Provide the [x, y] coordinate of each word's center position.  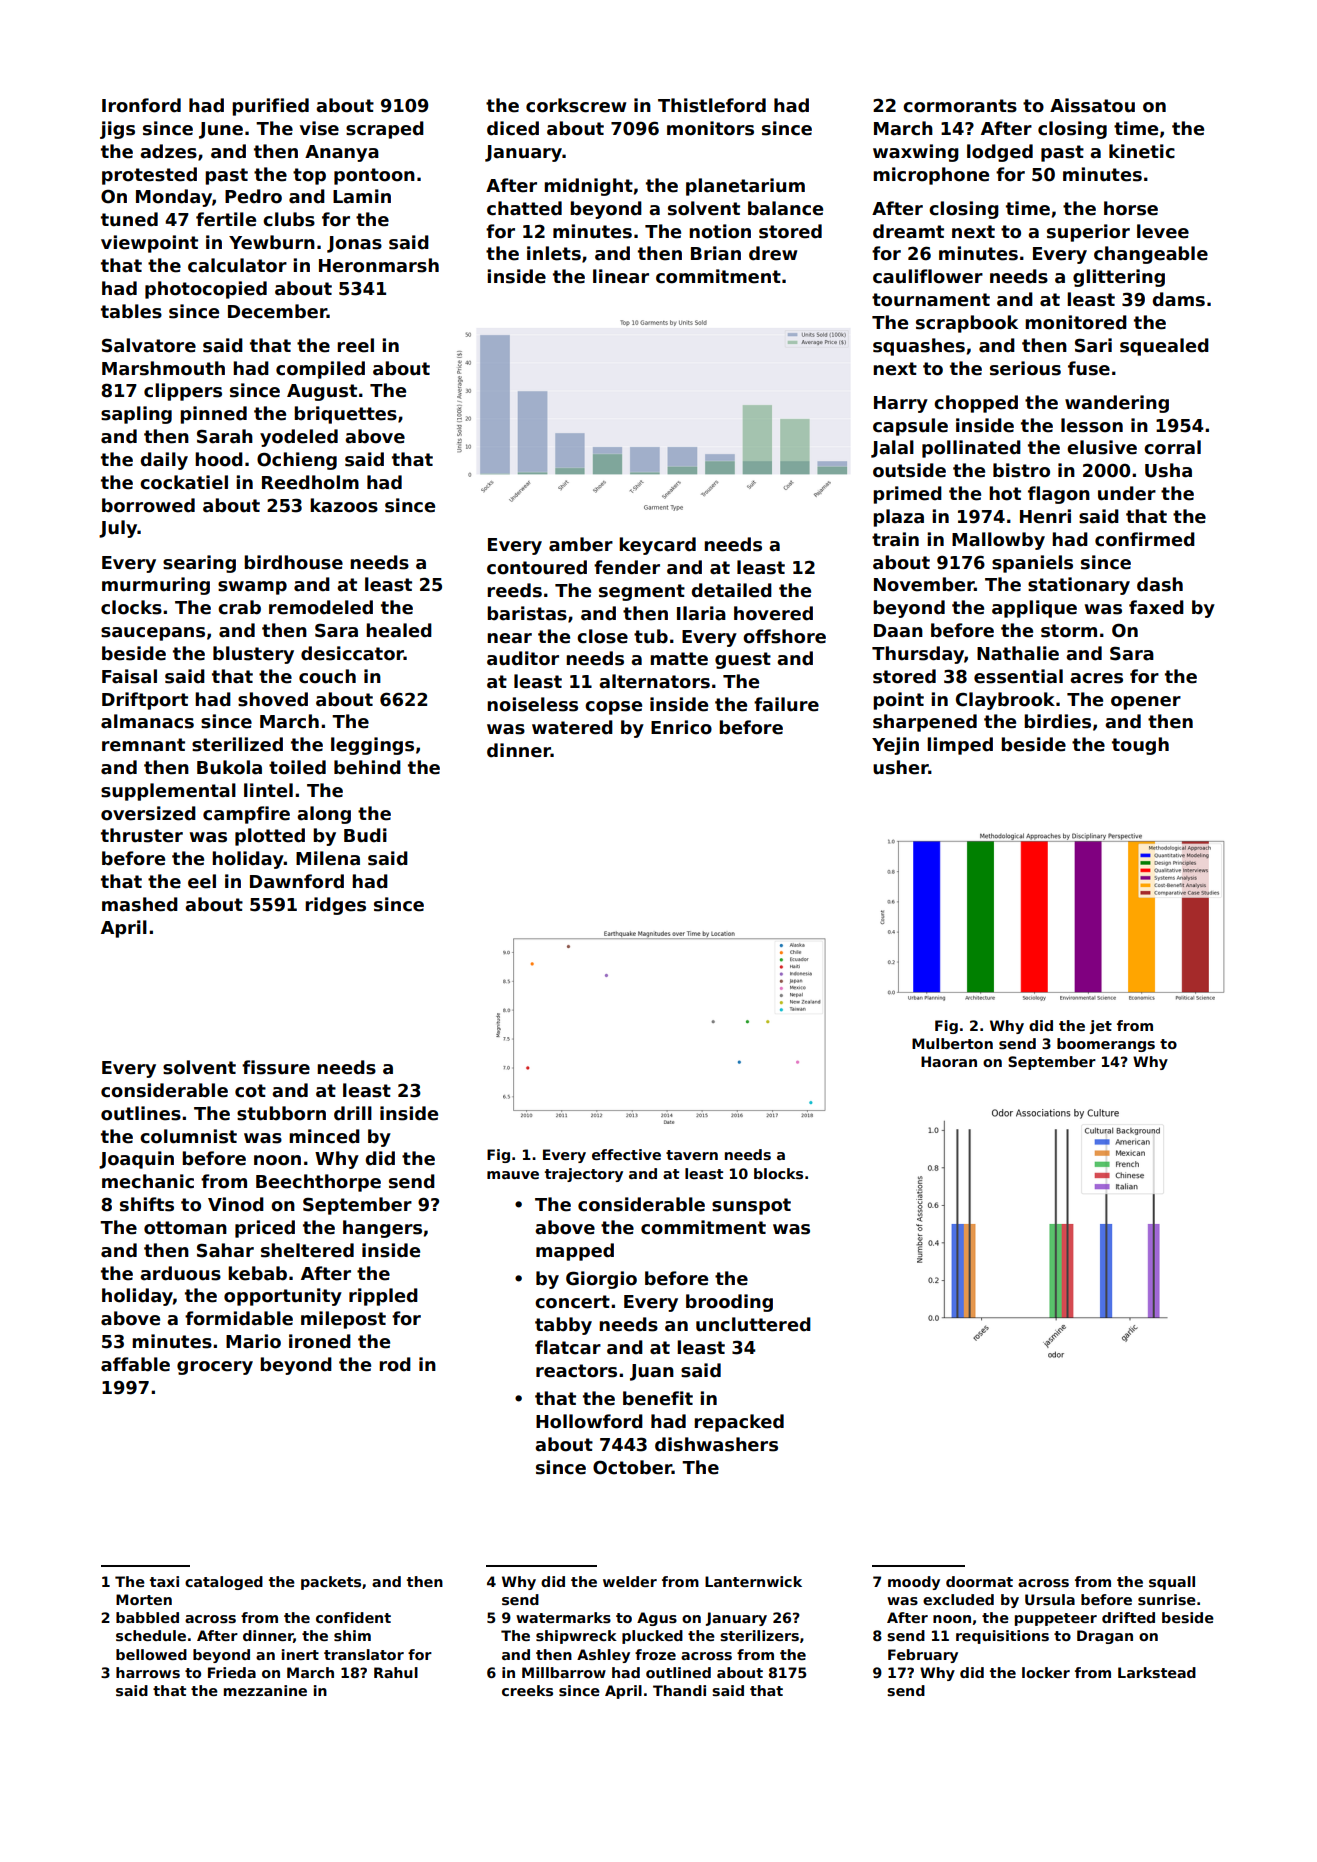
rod [395, 1364]
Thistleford [712, 105]
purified [270, 107]
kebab [257, 1273]
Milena [328, 858]
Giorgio [601, 1280]
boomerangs [1106, 1045]
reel [355, 345]
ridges [335, 906]
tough [1140, 746]
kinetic [1142, 151]
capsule [910, 427]
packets [331, 1583]
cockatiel [184, 482]
